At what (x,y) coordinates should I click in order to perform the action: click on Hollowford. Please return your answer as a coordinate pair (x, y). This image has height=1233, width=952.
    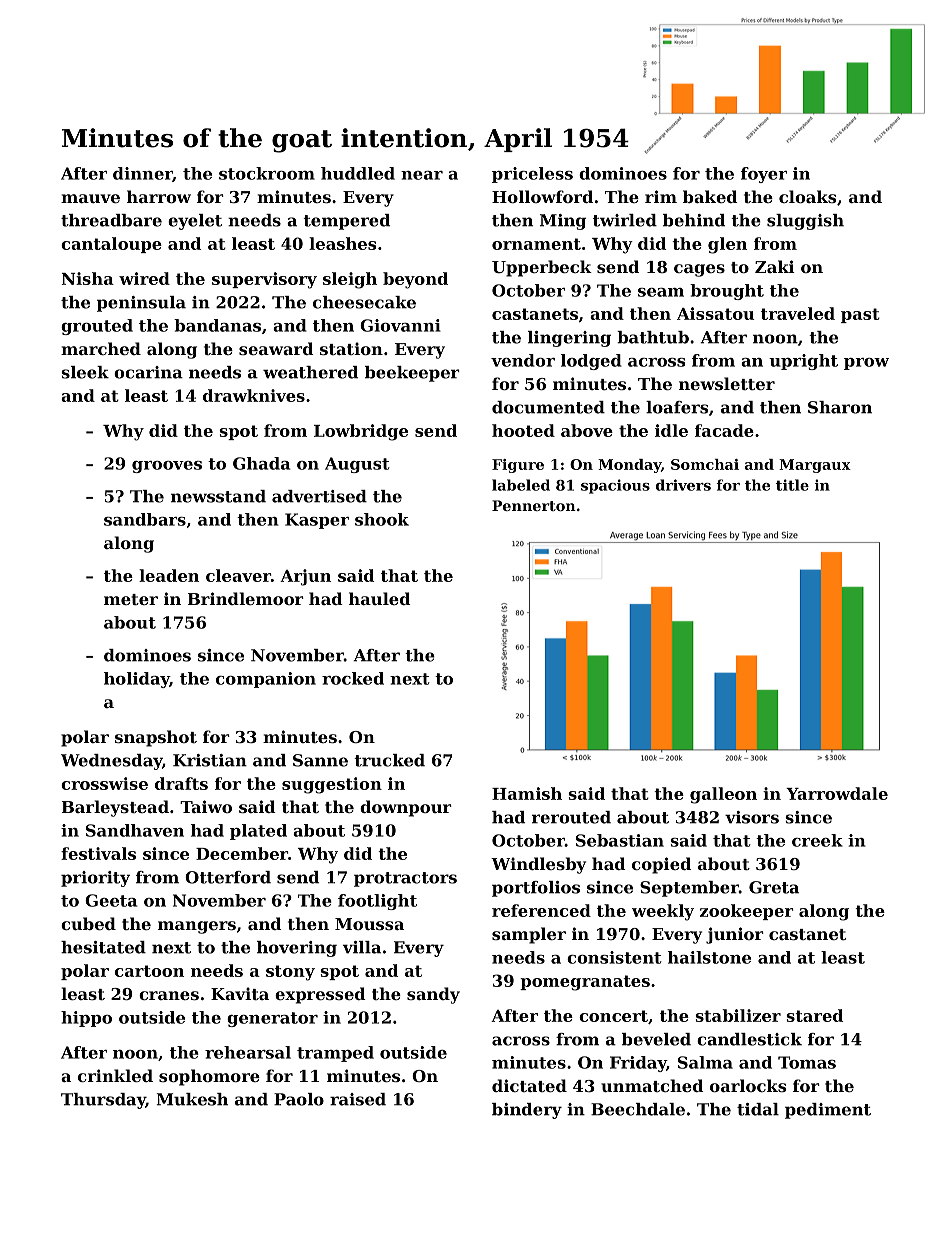
    Looking at the image, I should click on (542, 196).
